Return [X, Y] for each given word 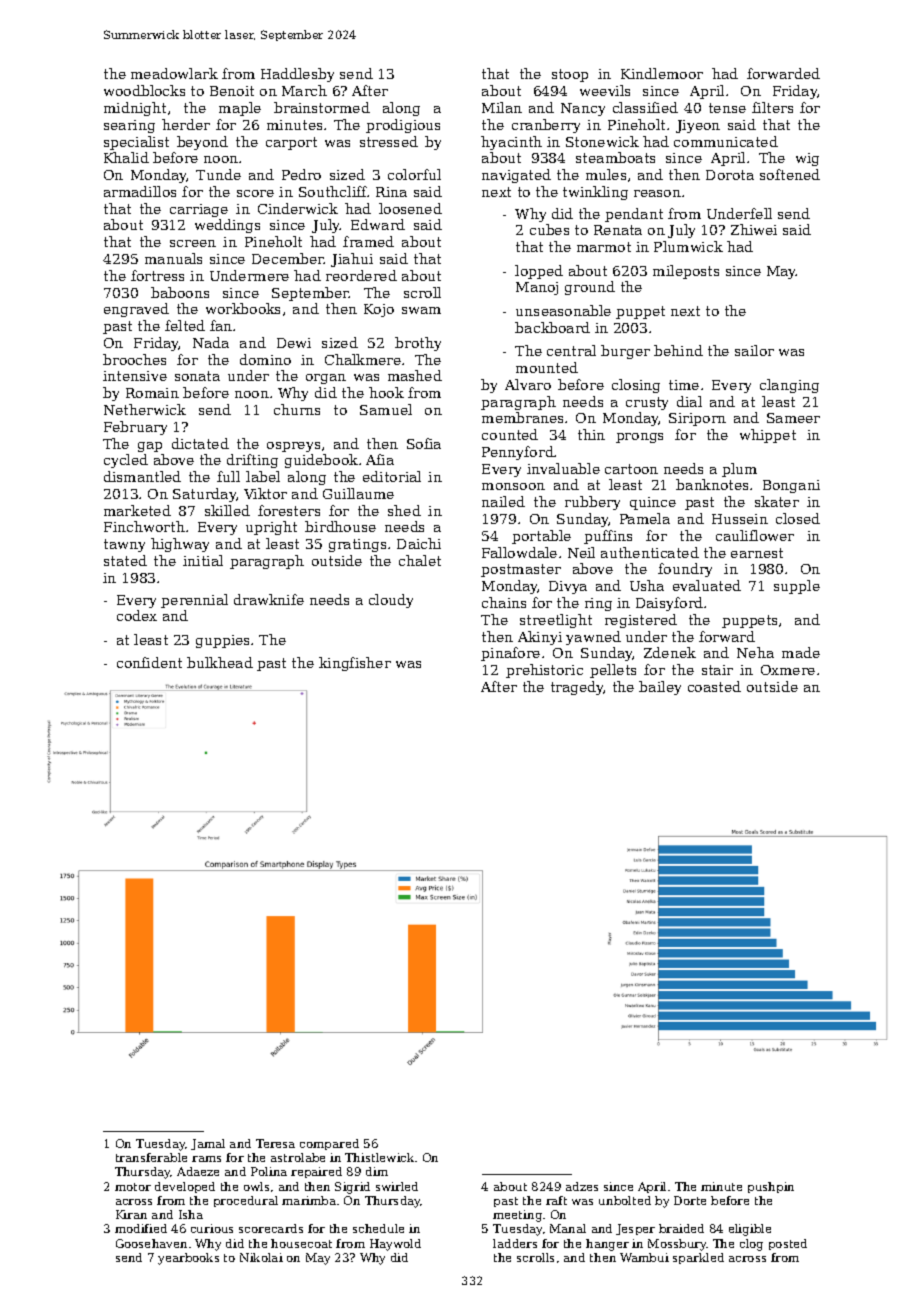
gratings [357, 545]
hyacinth [511, 143]
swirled [397, 1186]
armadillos [140, 191]
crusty [647, 403]
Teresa [275, 1143]
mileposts [686, 272]
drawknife [269, 599]
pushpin [771, 1187]
